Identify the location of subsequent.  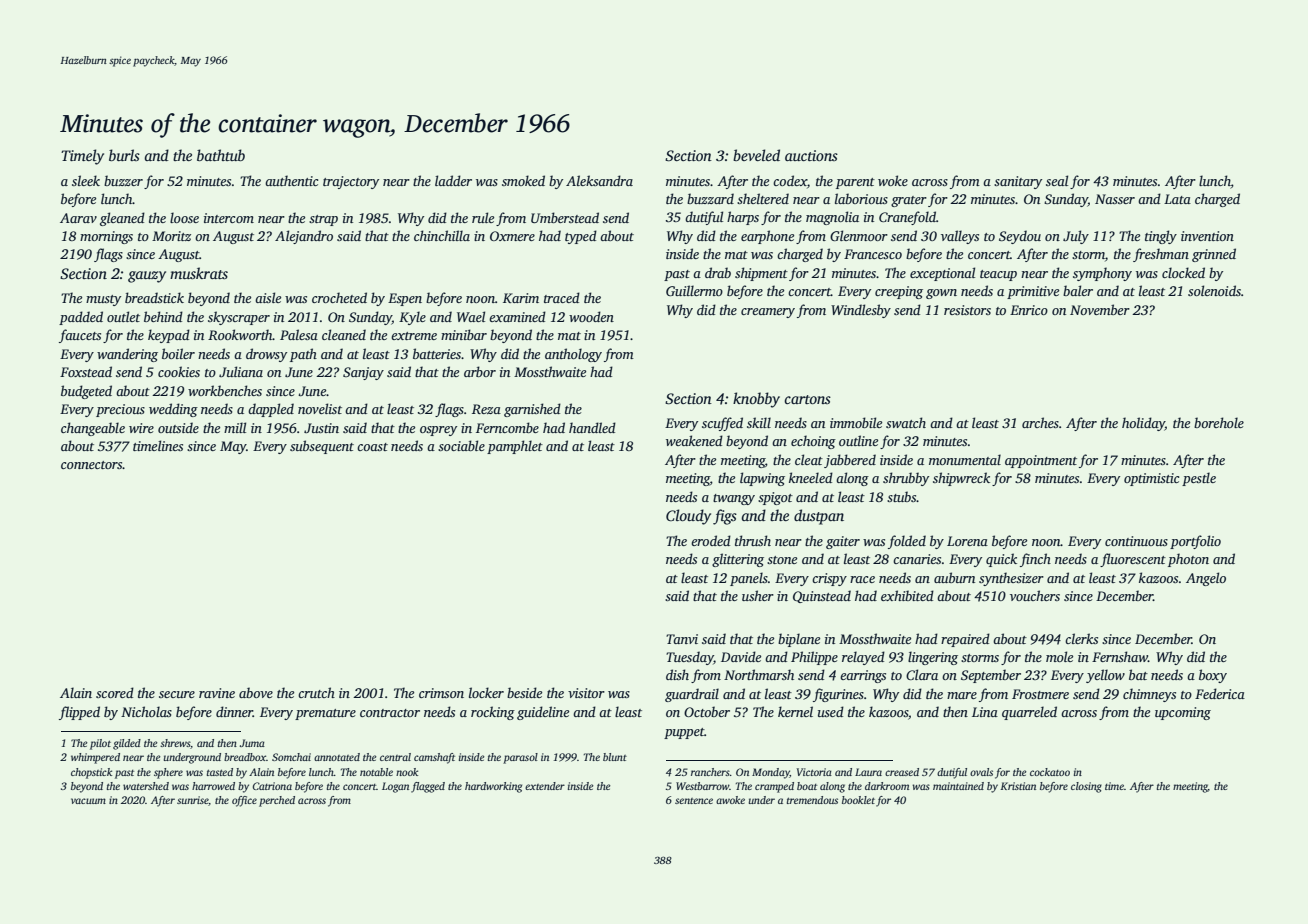
(322, 447).
